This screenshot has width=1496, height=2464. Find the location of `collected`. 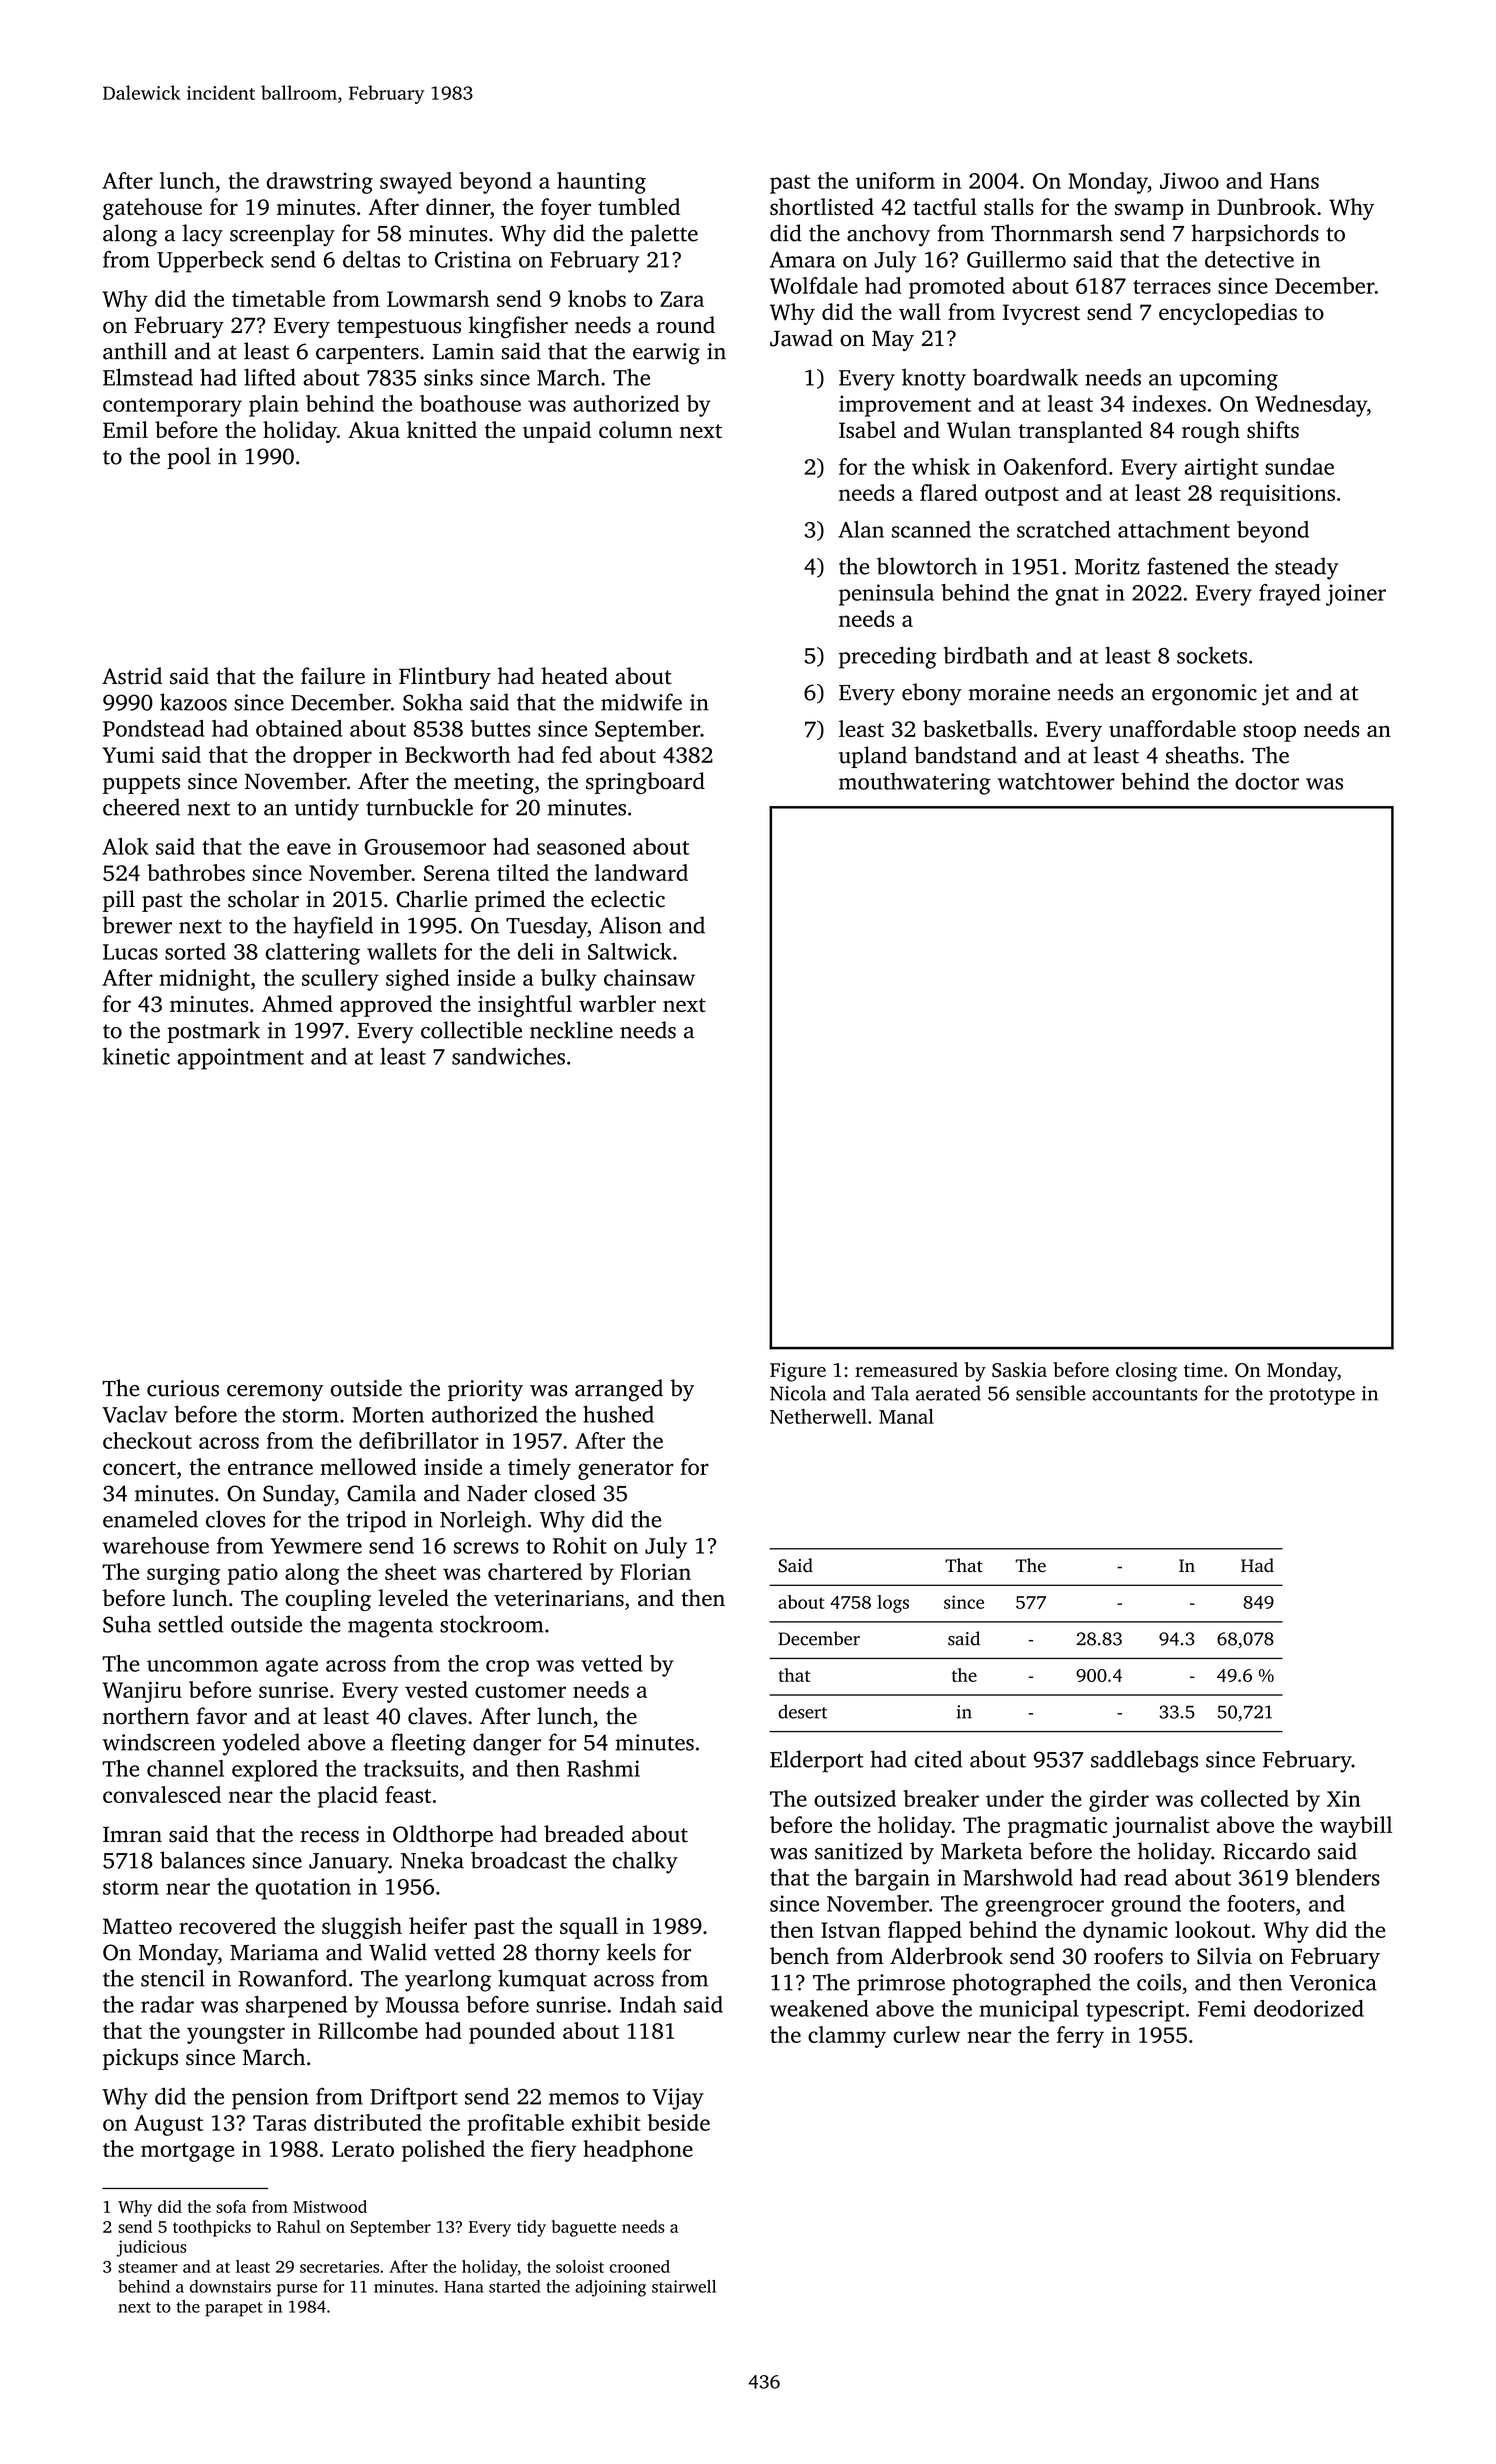

collected is located at coordinates (1245, 1798).
